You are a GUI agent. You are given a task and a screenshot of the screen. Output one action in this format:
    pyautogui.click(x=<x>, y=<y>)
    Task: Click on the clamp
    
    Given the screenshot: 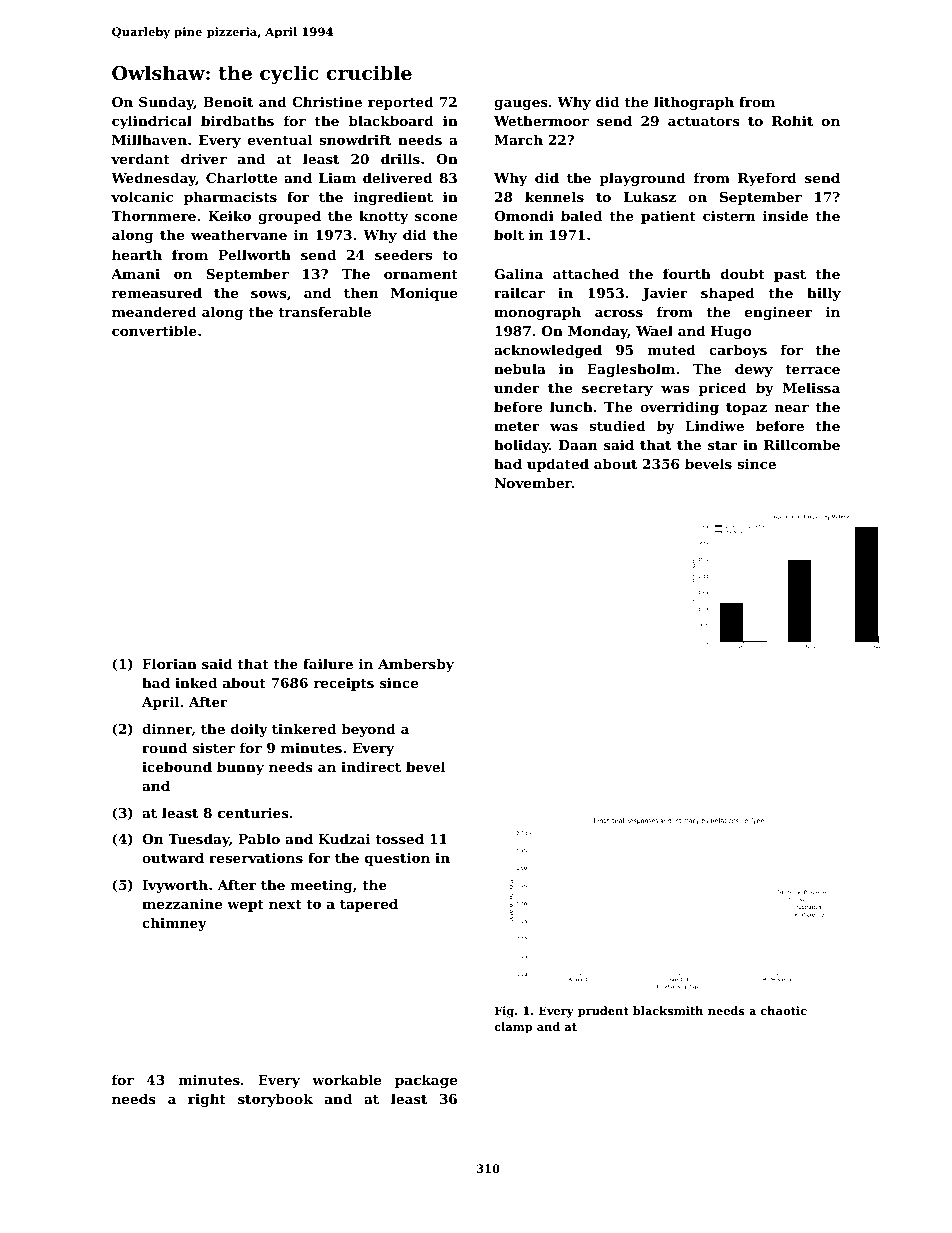 What is the action you would take?
    pyautogui.click(x=513, y=1028)
